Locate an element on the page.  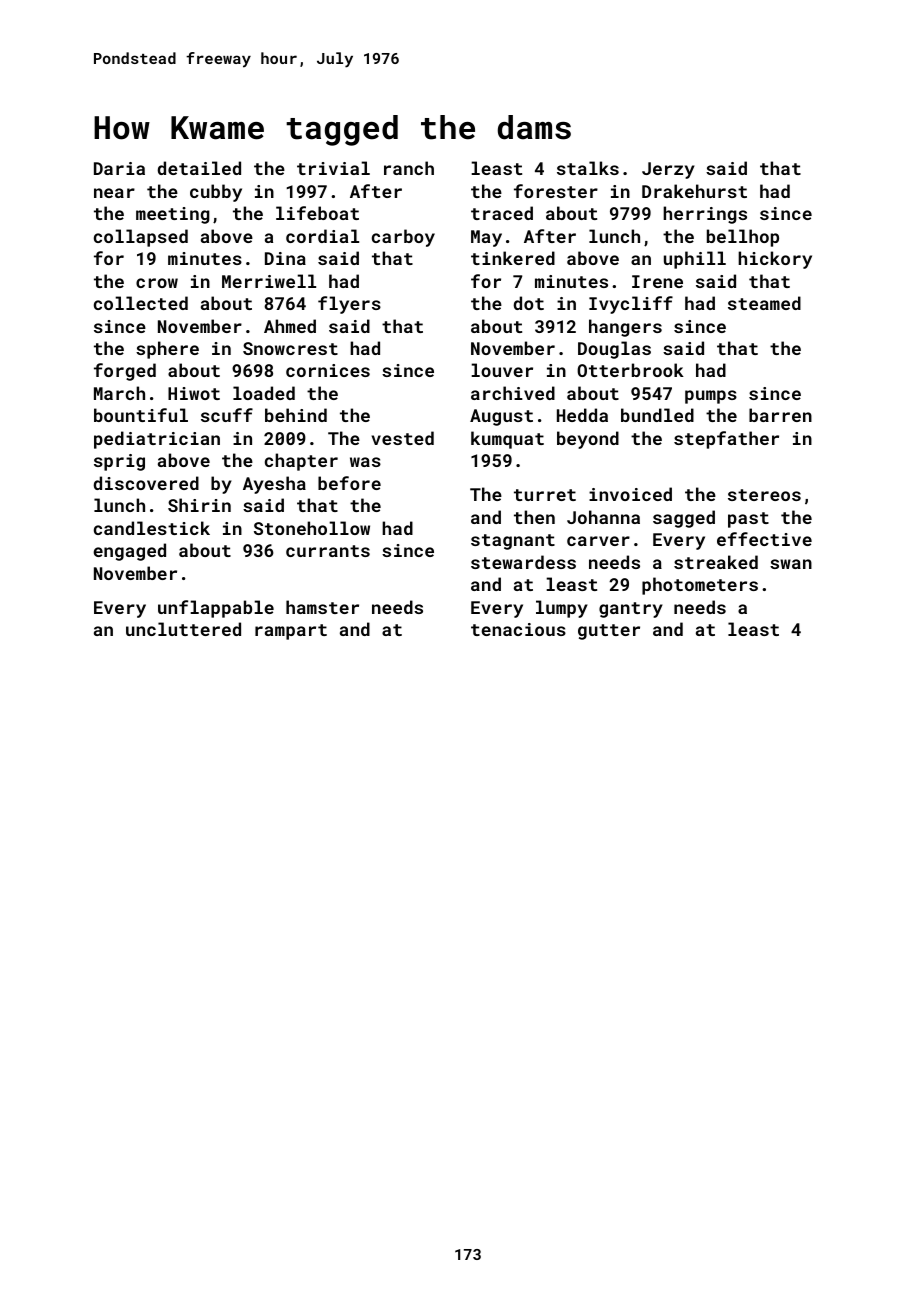
uncluttered is located at coordinates (183, 629).
